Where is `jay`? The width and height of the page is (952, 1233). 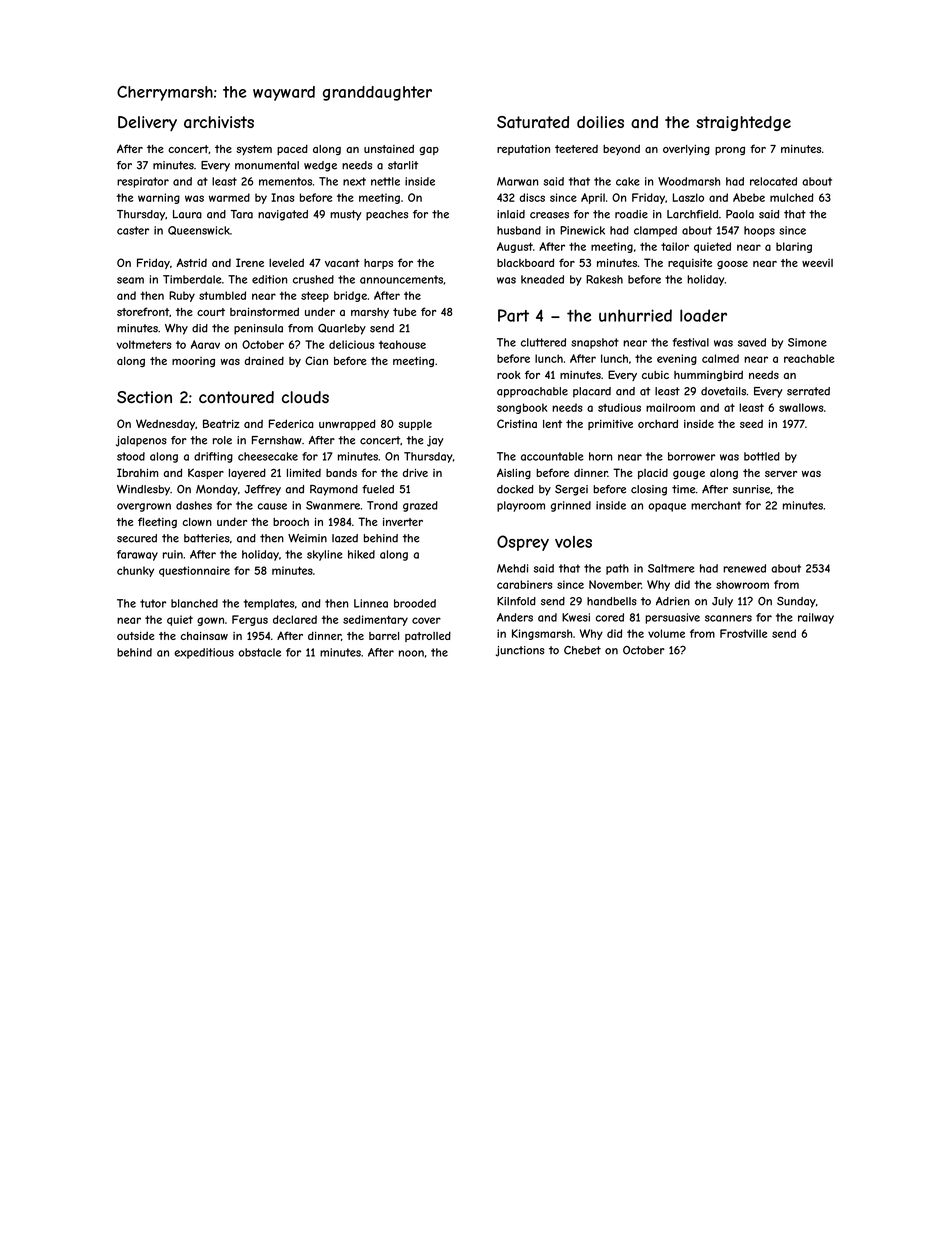
jay is located at coordinates (435, 441).
